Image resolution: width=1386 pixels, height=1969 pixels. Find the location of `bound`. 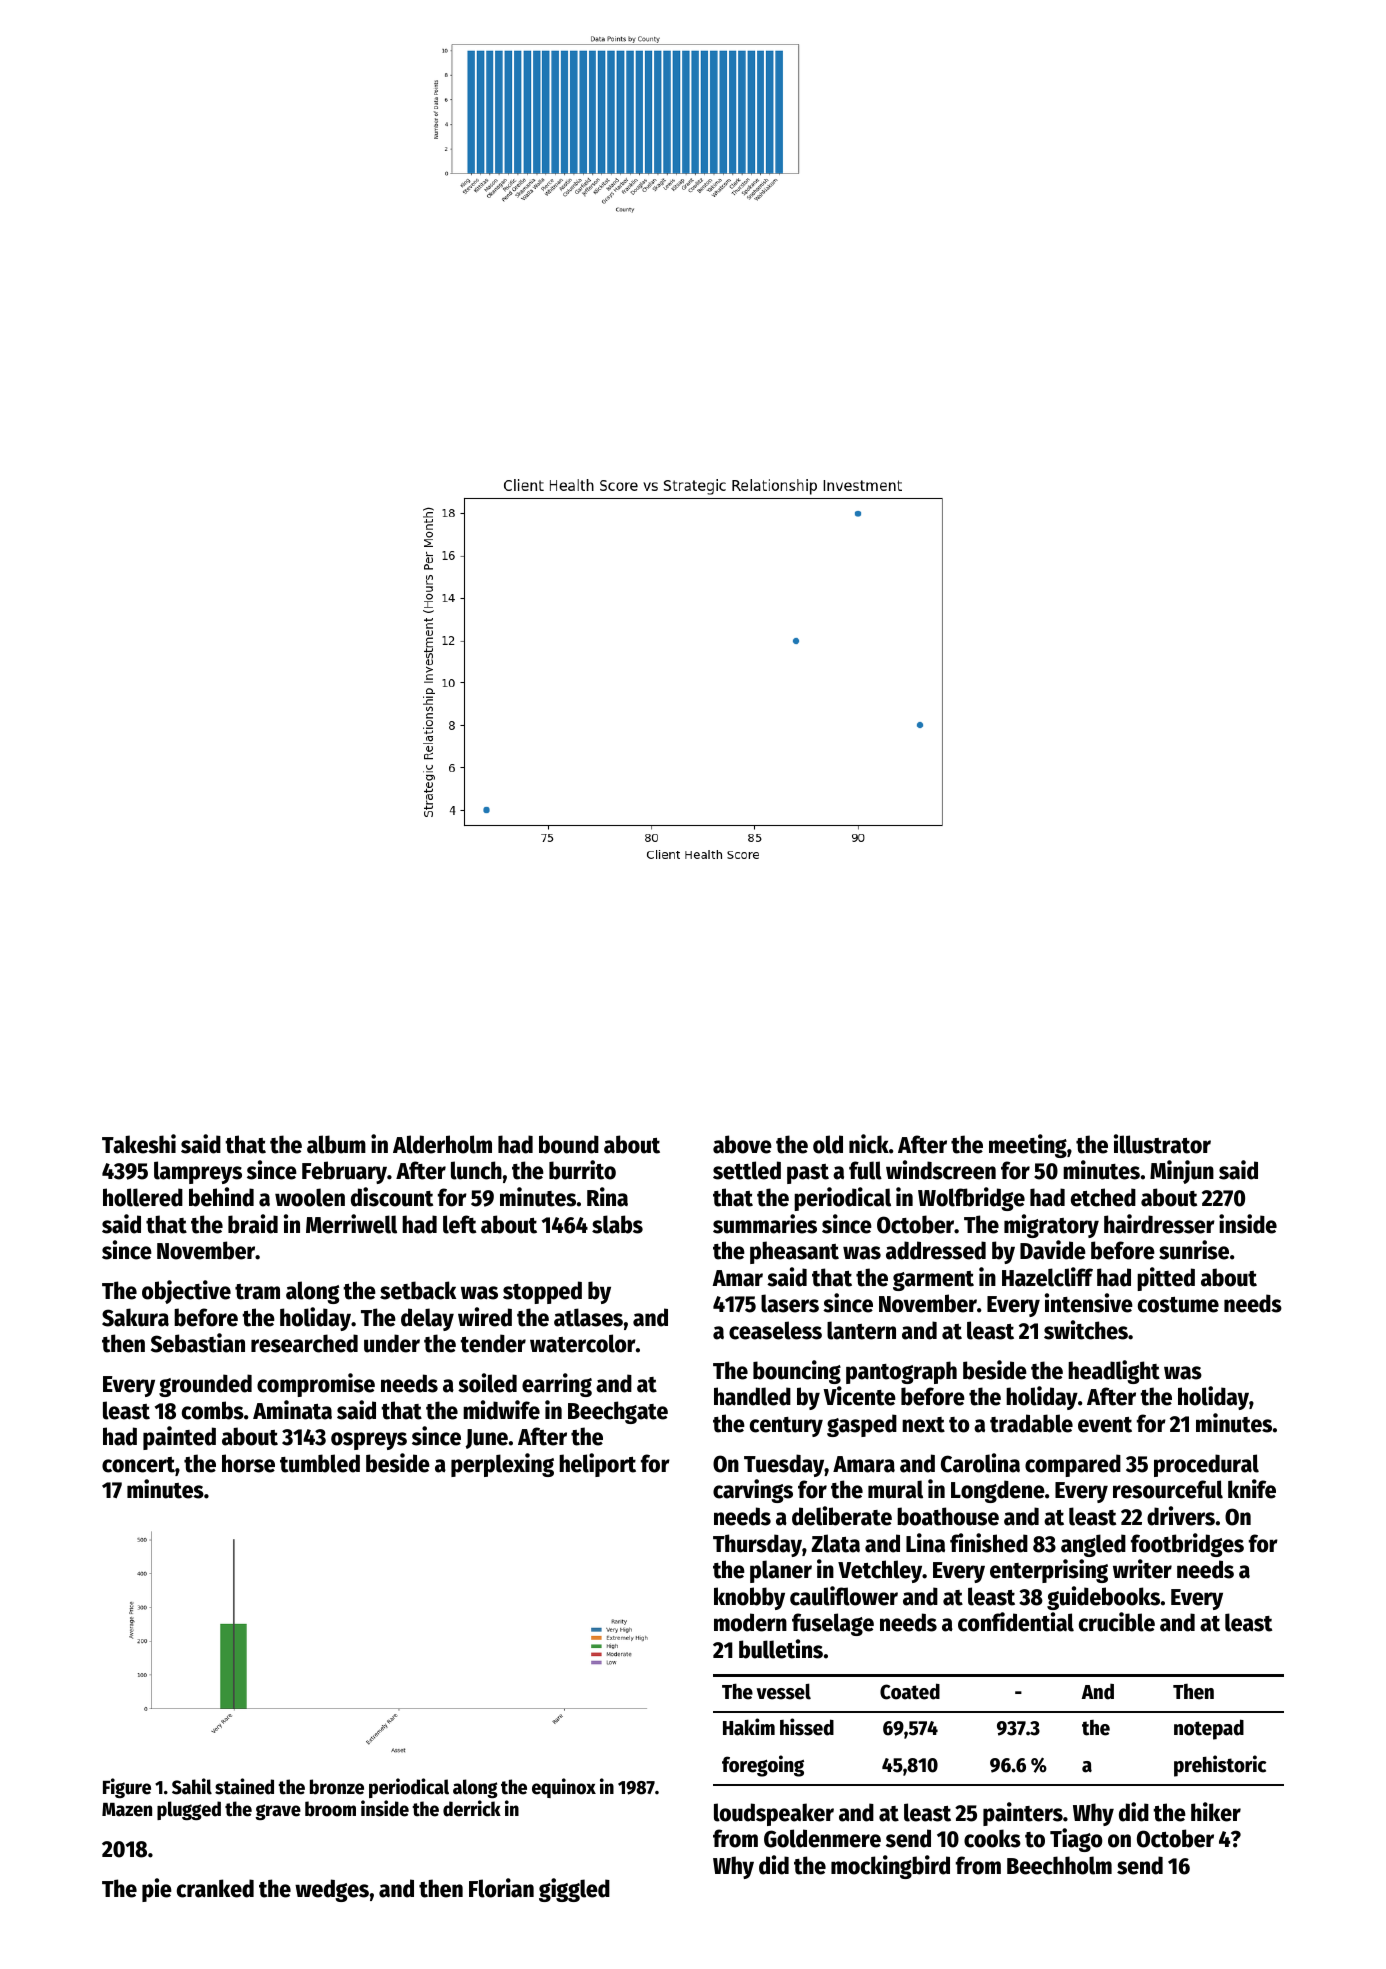

bound is located at coordinates (569, 1144).
